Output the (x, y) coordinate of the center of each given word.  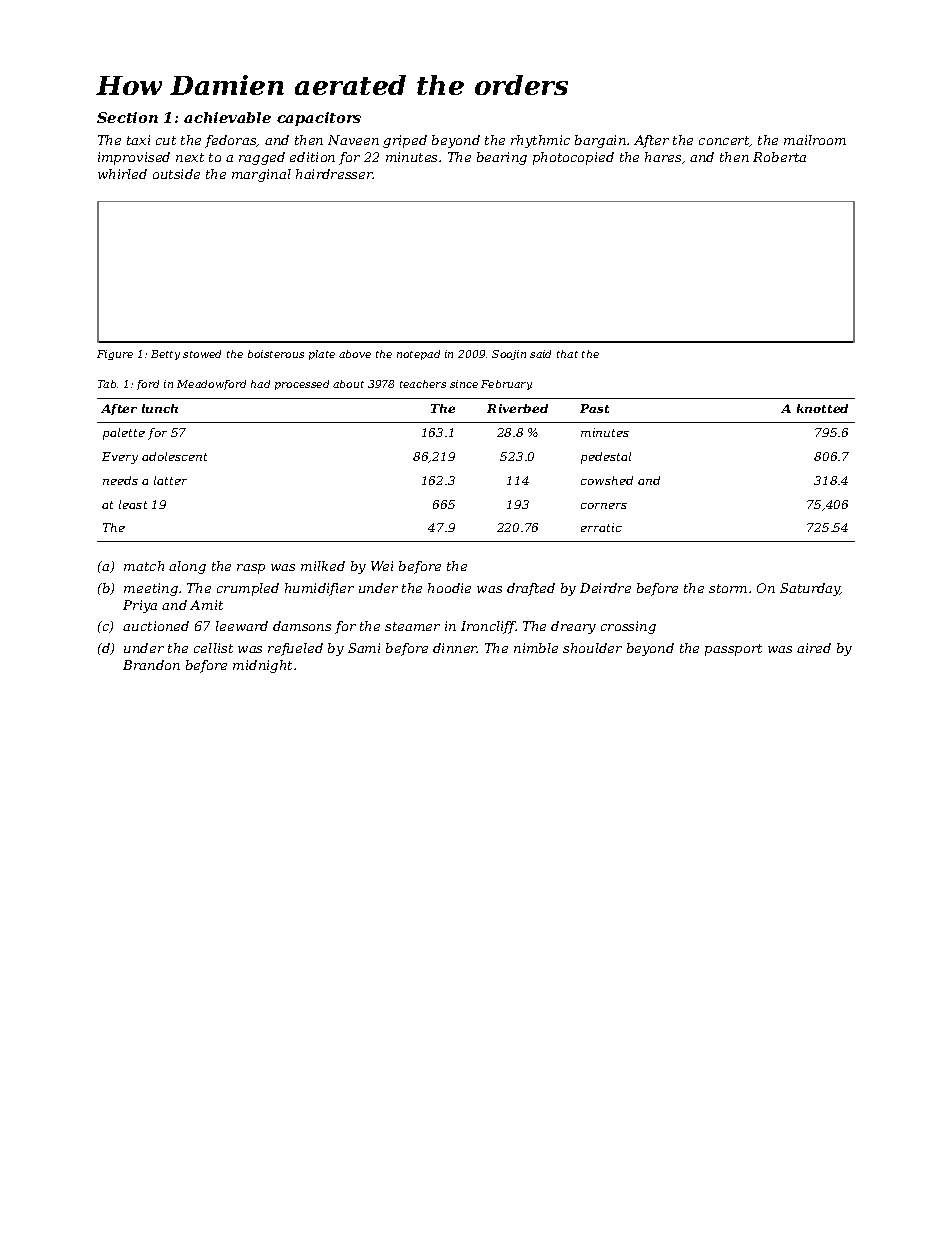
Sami (364, 648)
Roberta (779, 157)
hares (663, 157)
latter (170, 480)
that (567, 354)
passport (733, 650)
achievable (227, 117)
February (506, 385)
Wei (382, 566)
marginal (261, 175)
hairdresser (334, 174)
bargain (600, 141)
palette (124, 434)
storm (728, 588)
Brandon (151, 665)
